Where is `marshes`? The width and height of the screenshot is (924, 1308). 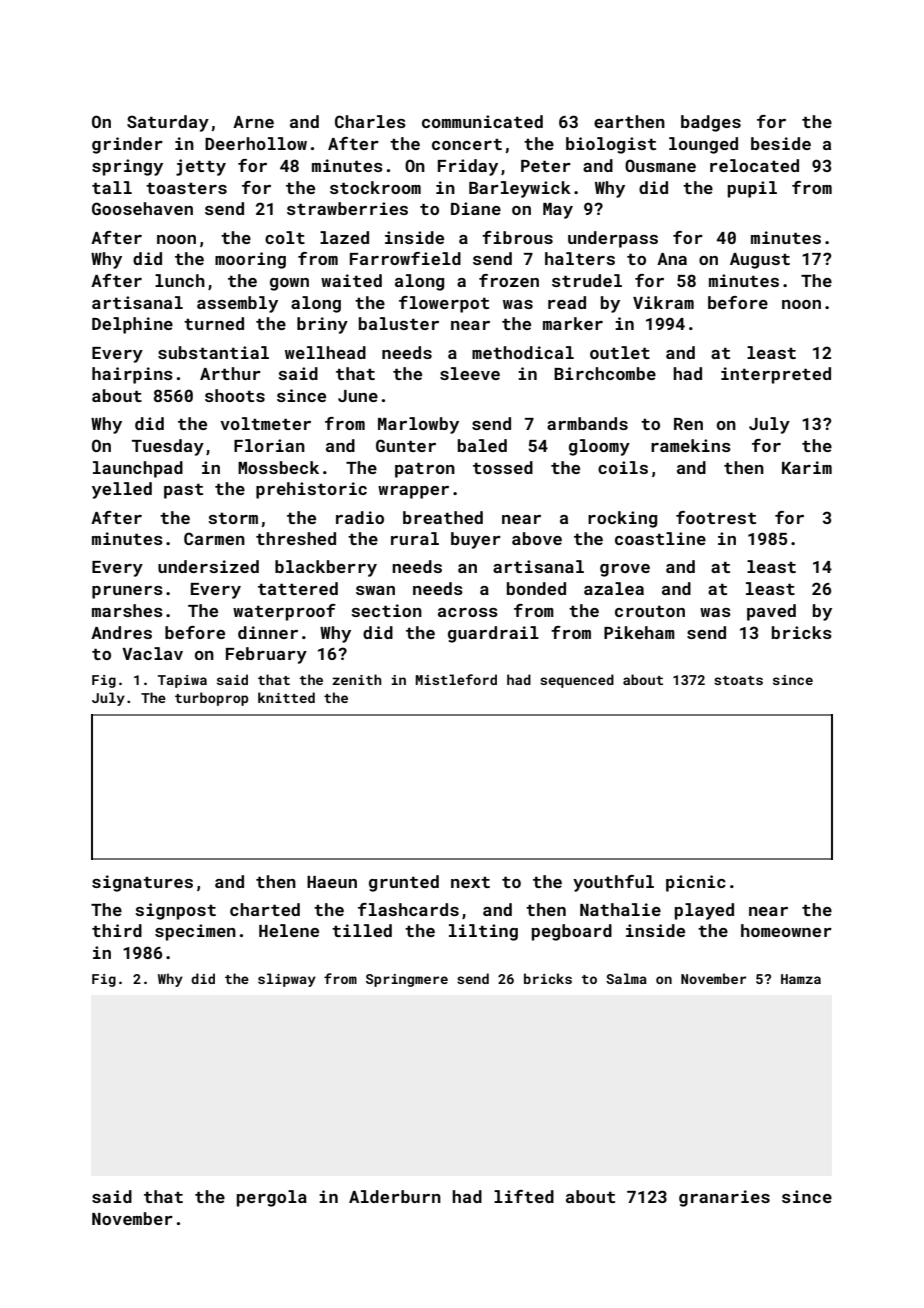
marshes is located at coordinates (127, 610).
